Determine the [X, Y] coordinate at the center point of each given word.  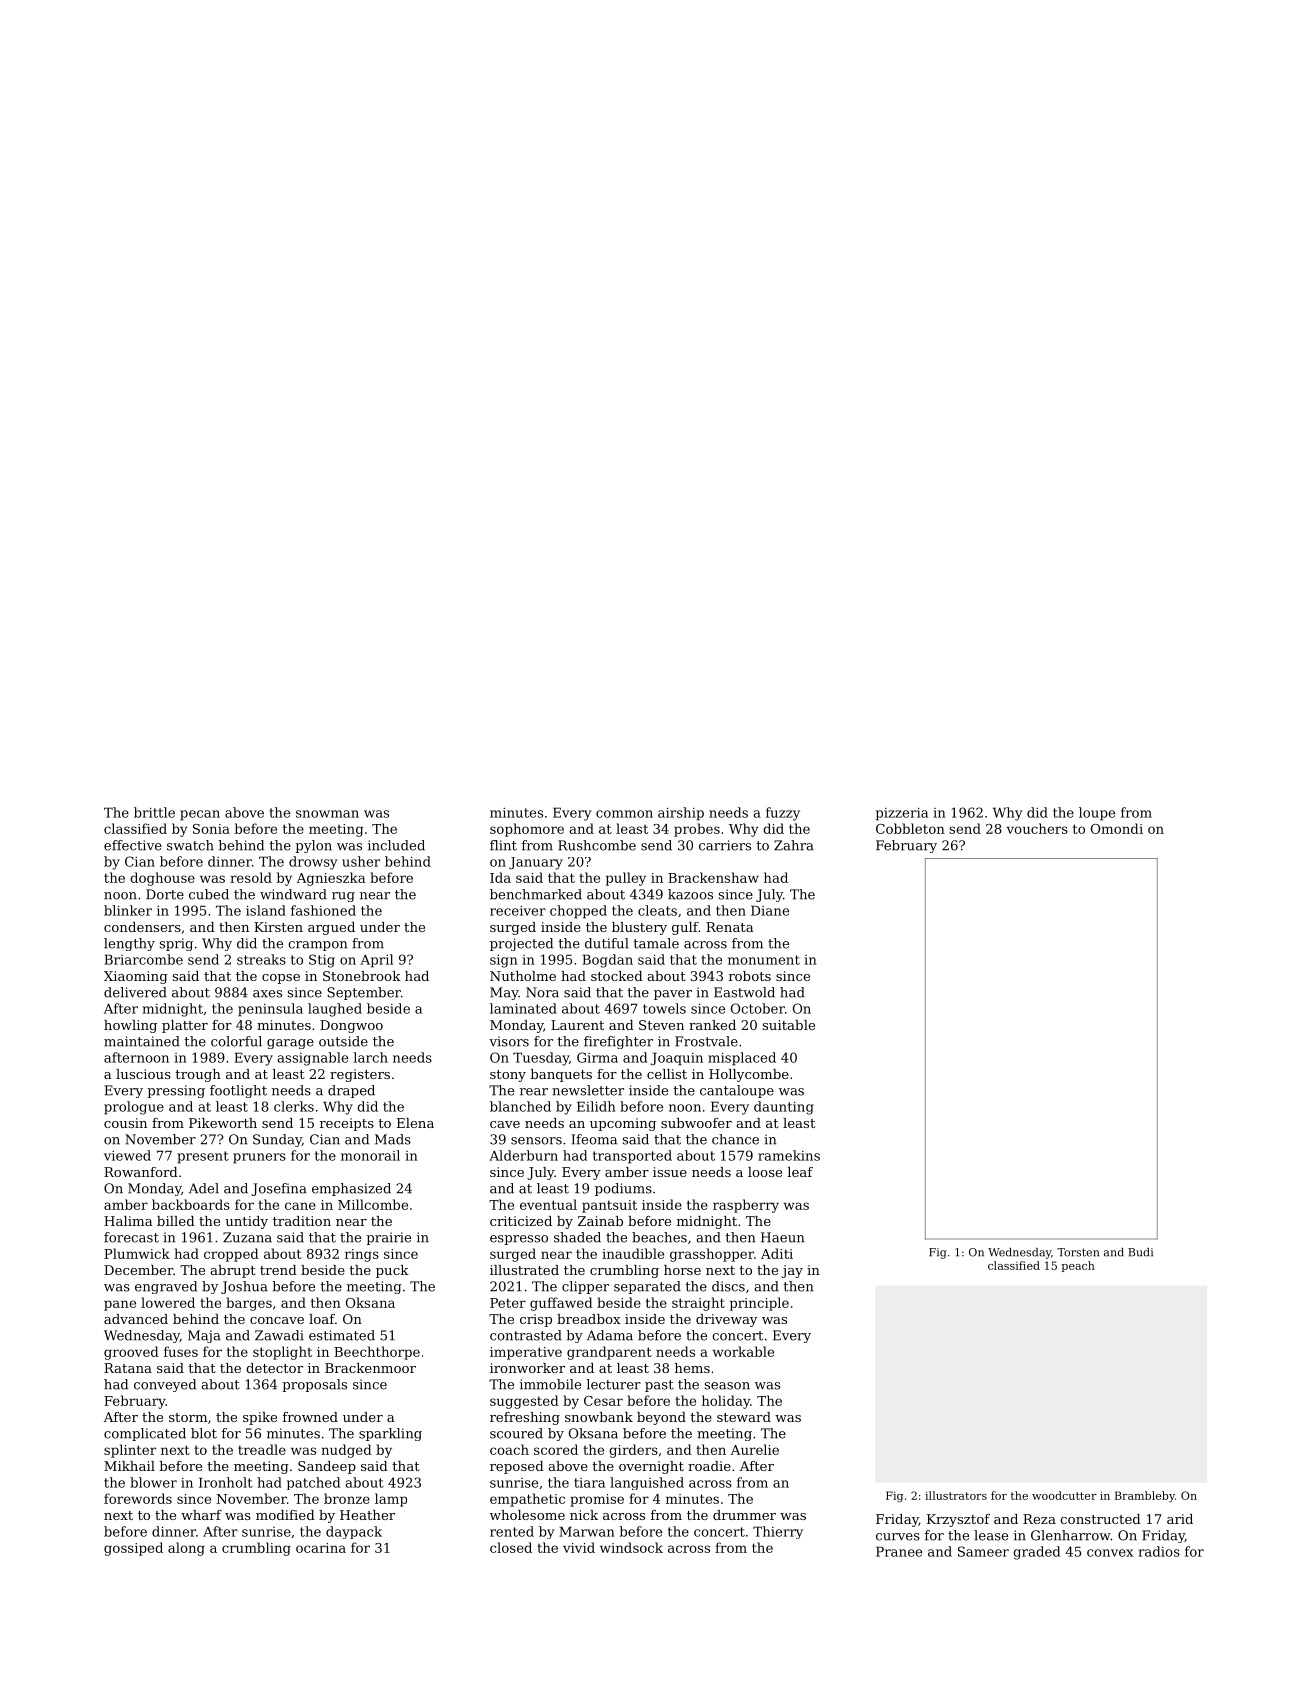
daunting [784, 1108]
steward [744, 1417]
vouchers [1037, 828]
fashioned [323, 910]
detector [274, 1368]
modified [285, 1515]
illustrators [956, 1495]
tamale [656, 943]
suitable [788, 1025]
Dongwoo [351, 1026]
